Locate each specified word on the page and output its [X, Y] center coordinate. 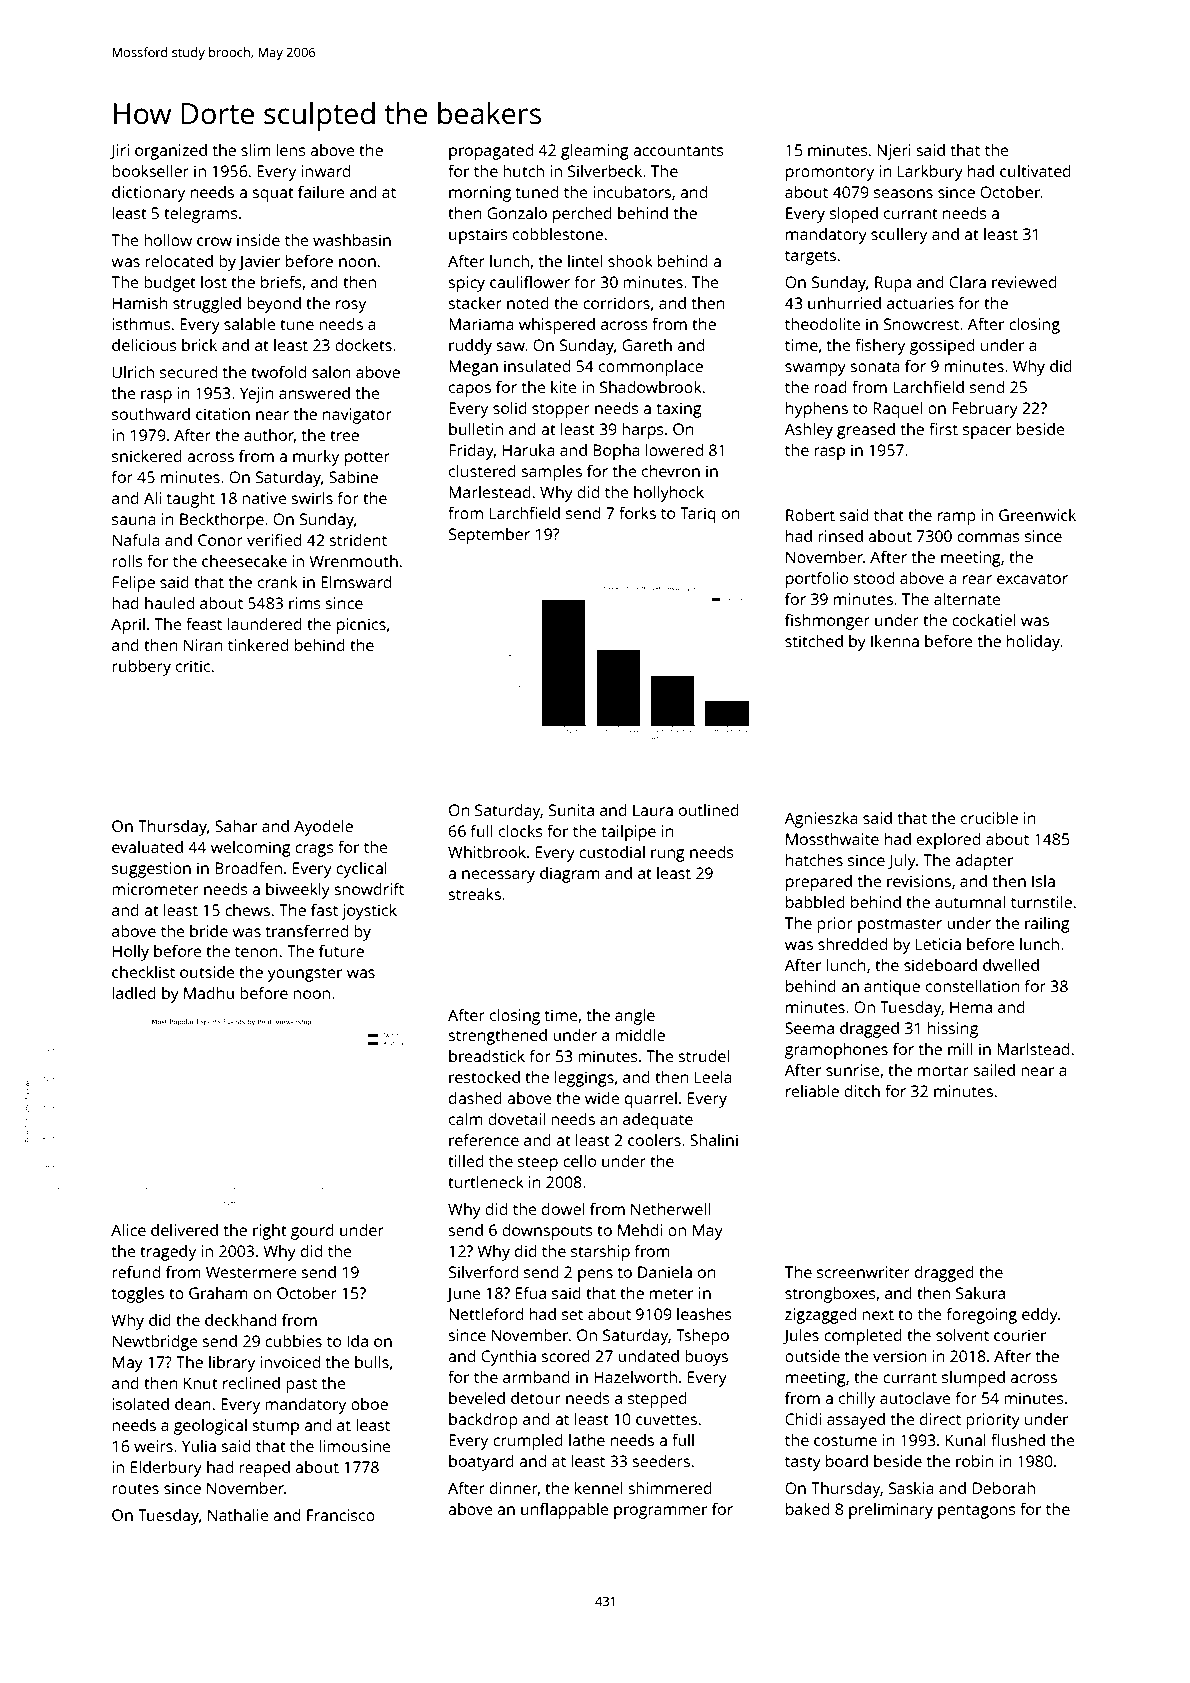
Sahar [236, 826]
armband [536, 1377]
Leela [713, 1077]
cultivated [1035, 171]
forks [637, 513]
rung [668, 855]
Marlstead [1033, 1049]
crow [214, 241]
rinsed [840, 536]
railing [1047, 925]
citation [223, 414]
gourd [312, 1232]
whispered [557, 326]
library [232, 1364]
